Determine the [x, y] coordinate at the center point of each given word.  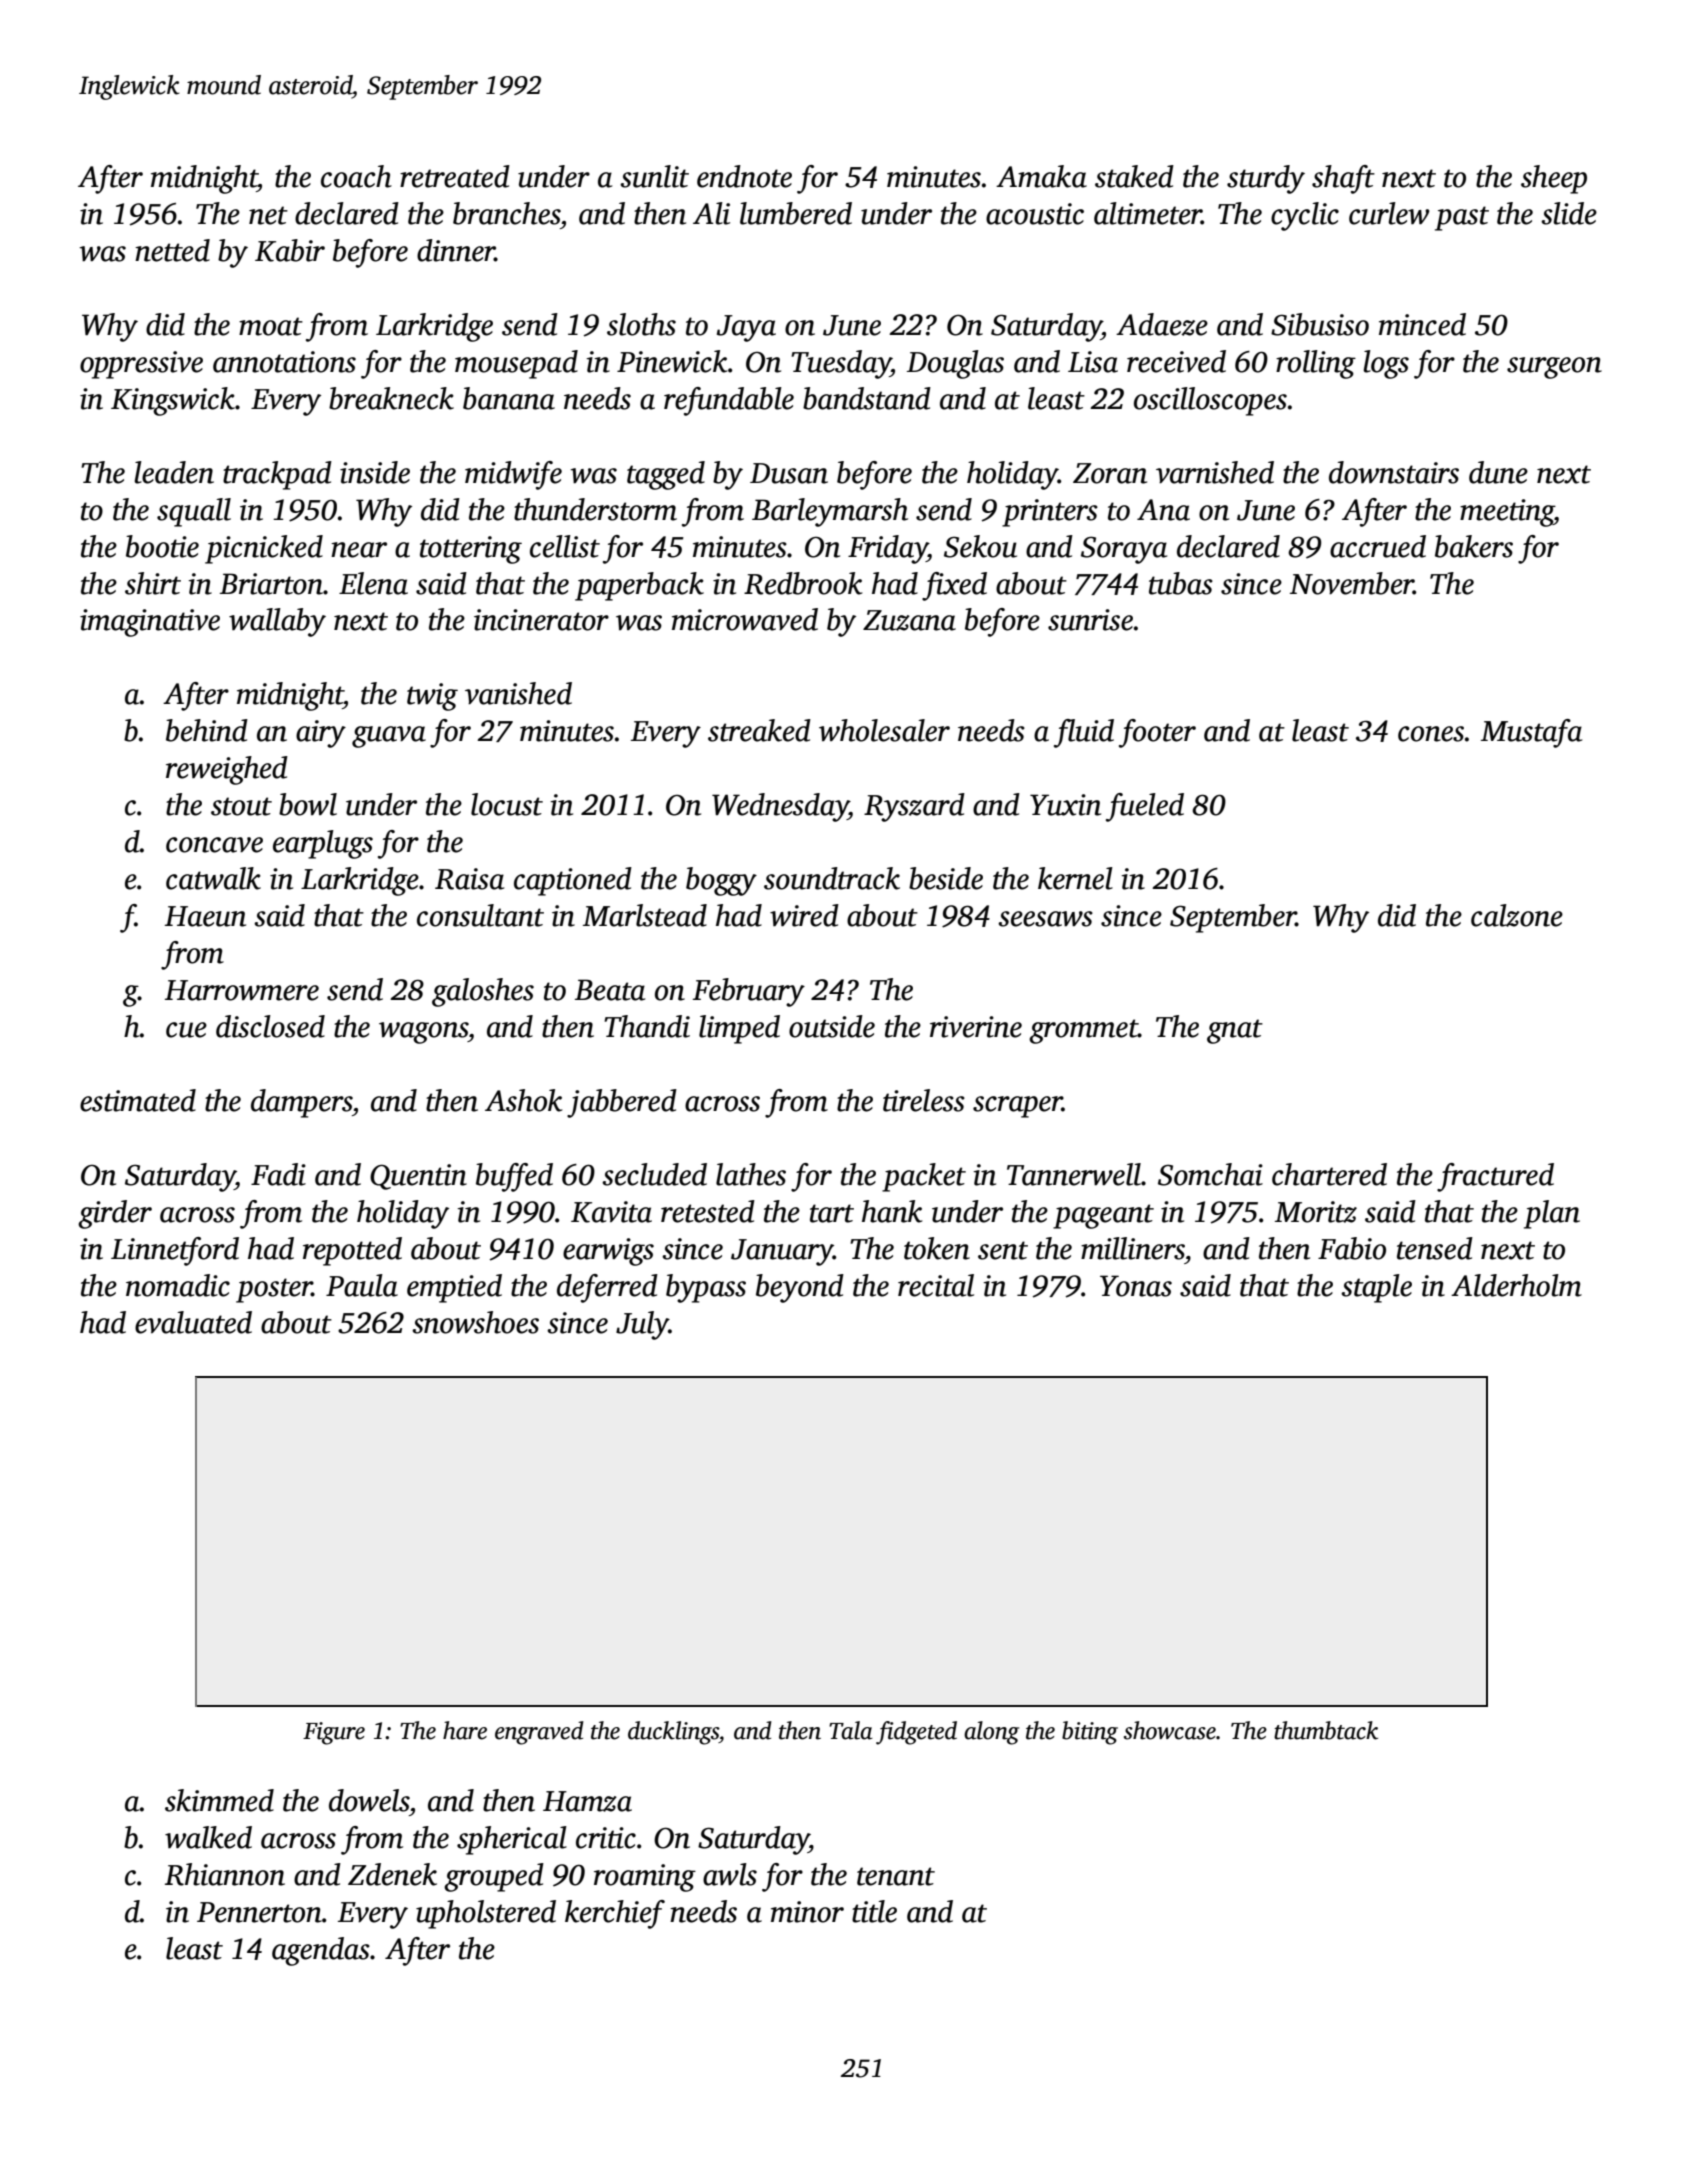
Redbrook [803, 583]
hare [465, 1730]
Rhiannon [225, 1874]
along [991, 1733]
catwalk [213, 878]
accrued [1378, 546]
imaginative [150, 623]
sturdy [1266, 179]
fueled [1145, 807]
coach [356, 176]
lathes [751, 1174]
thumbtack [1326, 1730]
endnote [744, 176]
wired [804, 915]
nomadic [178, 1285]
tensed [1435, 1248]
